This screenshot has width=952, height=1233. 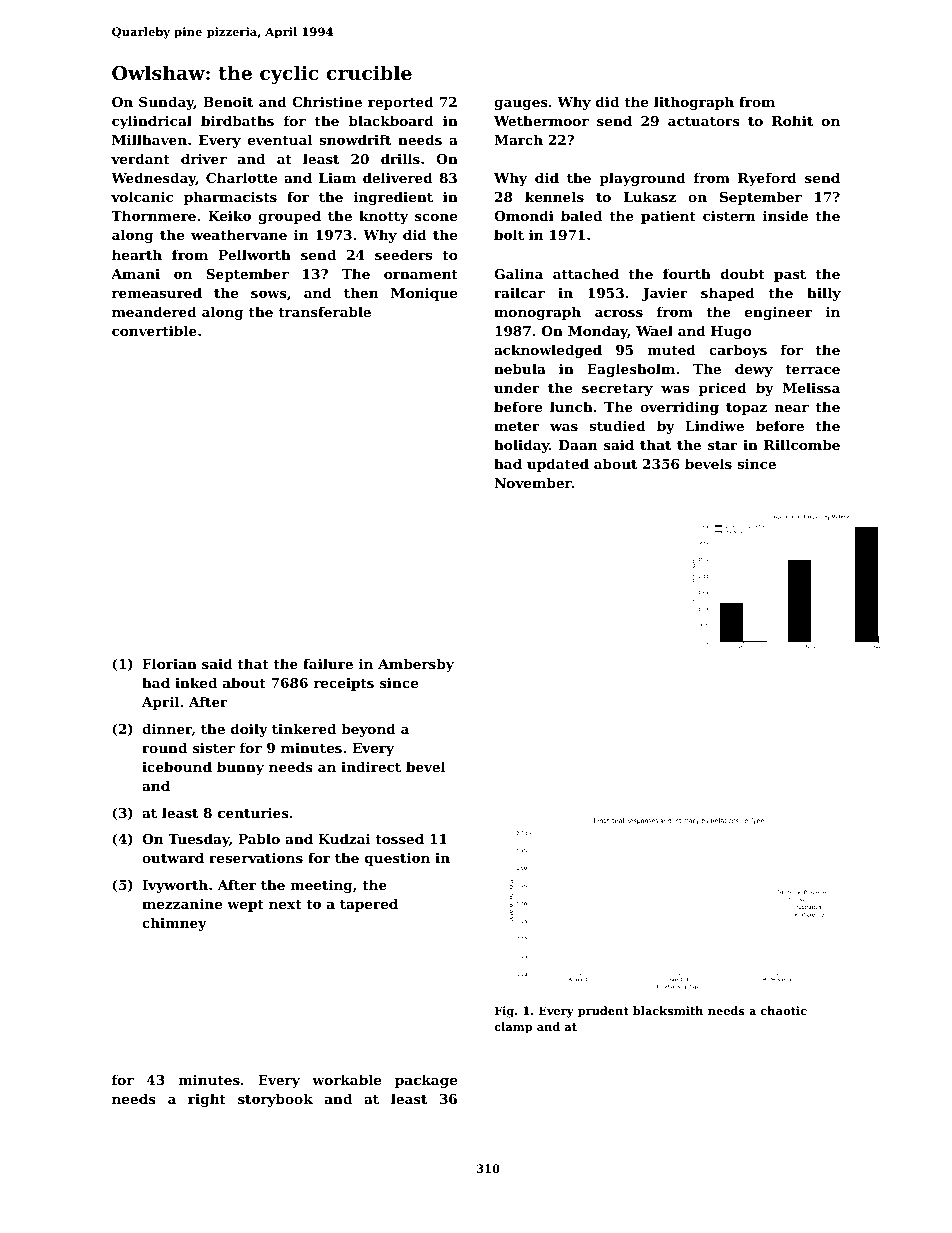 What do you see at coordinates (245, 905) in the screenshot?
I see `wept` at bounding box center [245, 905].
